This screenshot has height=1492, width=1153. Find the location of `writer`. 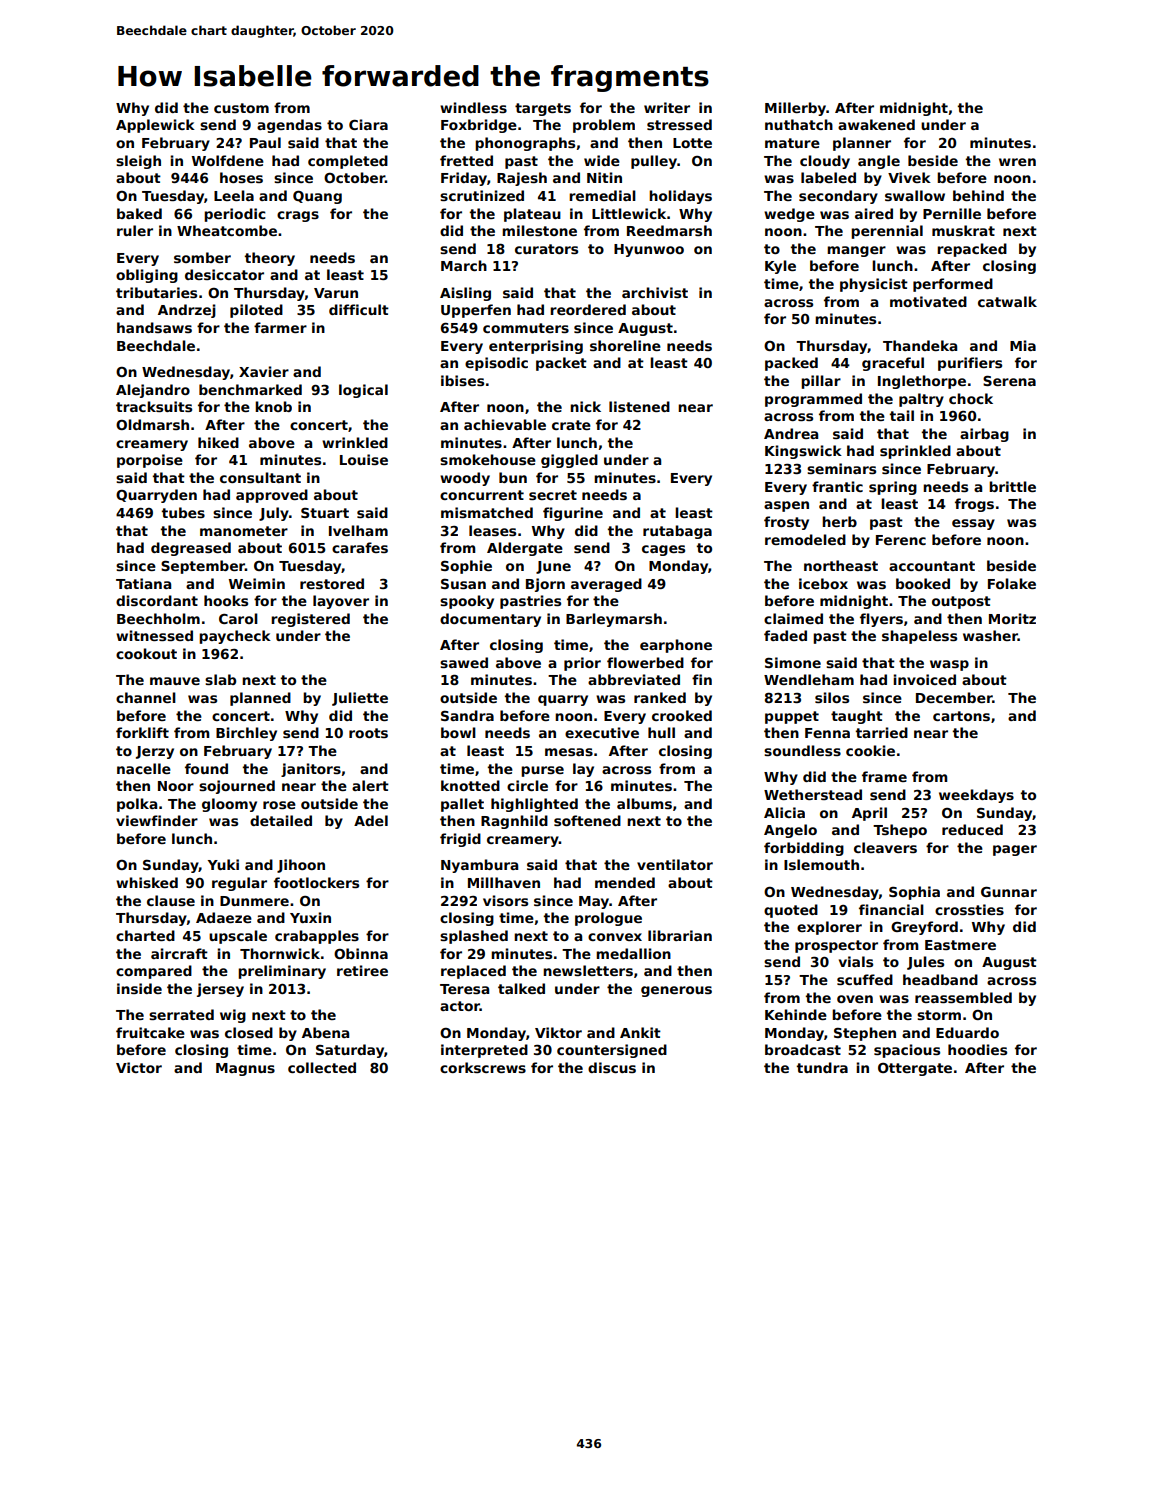

writer is located at coordinates (667, 107).
